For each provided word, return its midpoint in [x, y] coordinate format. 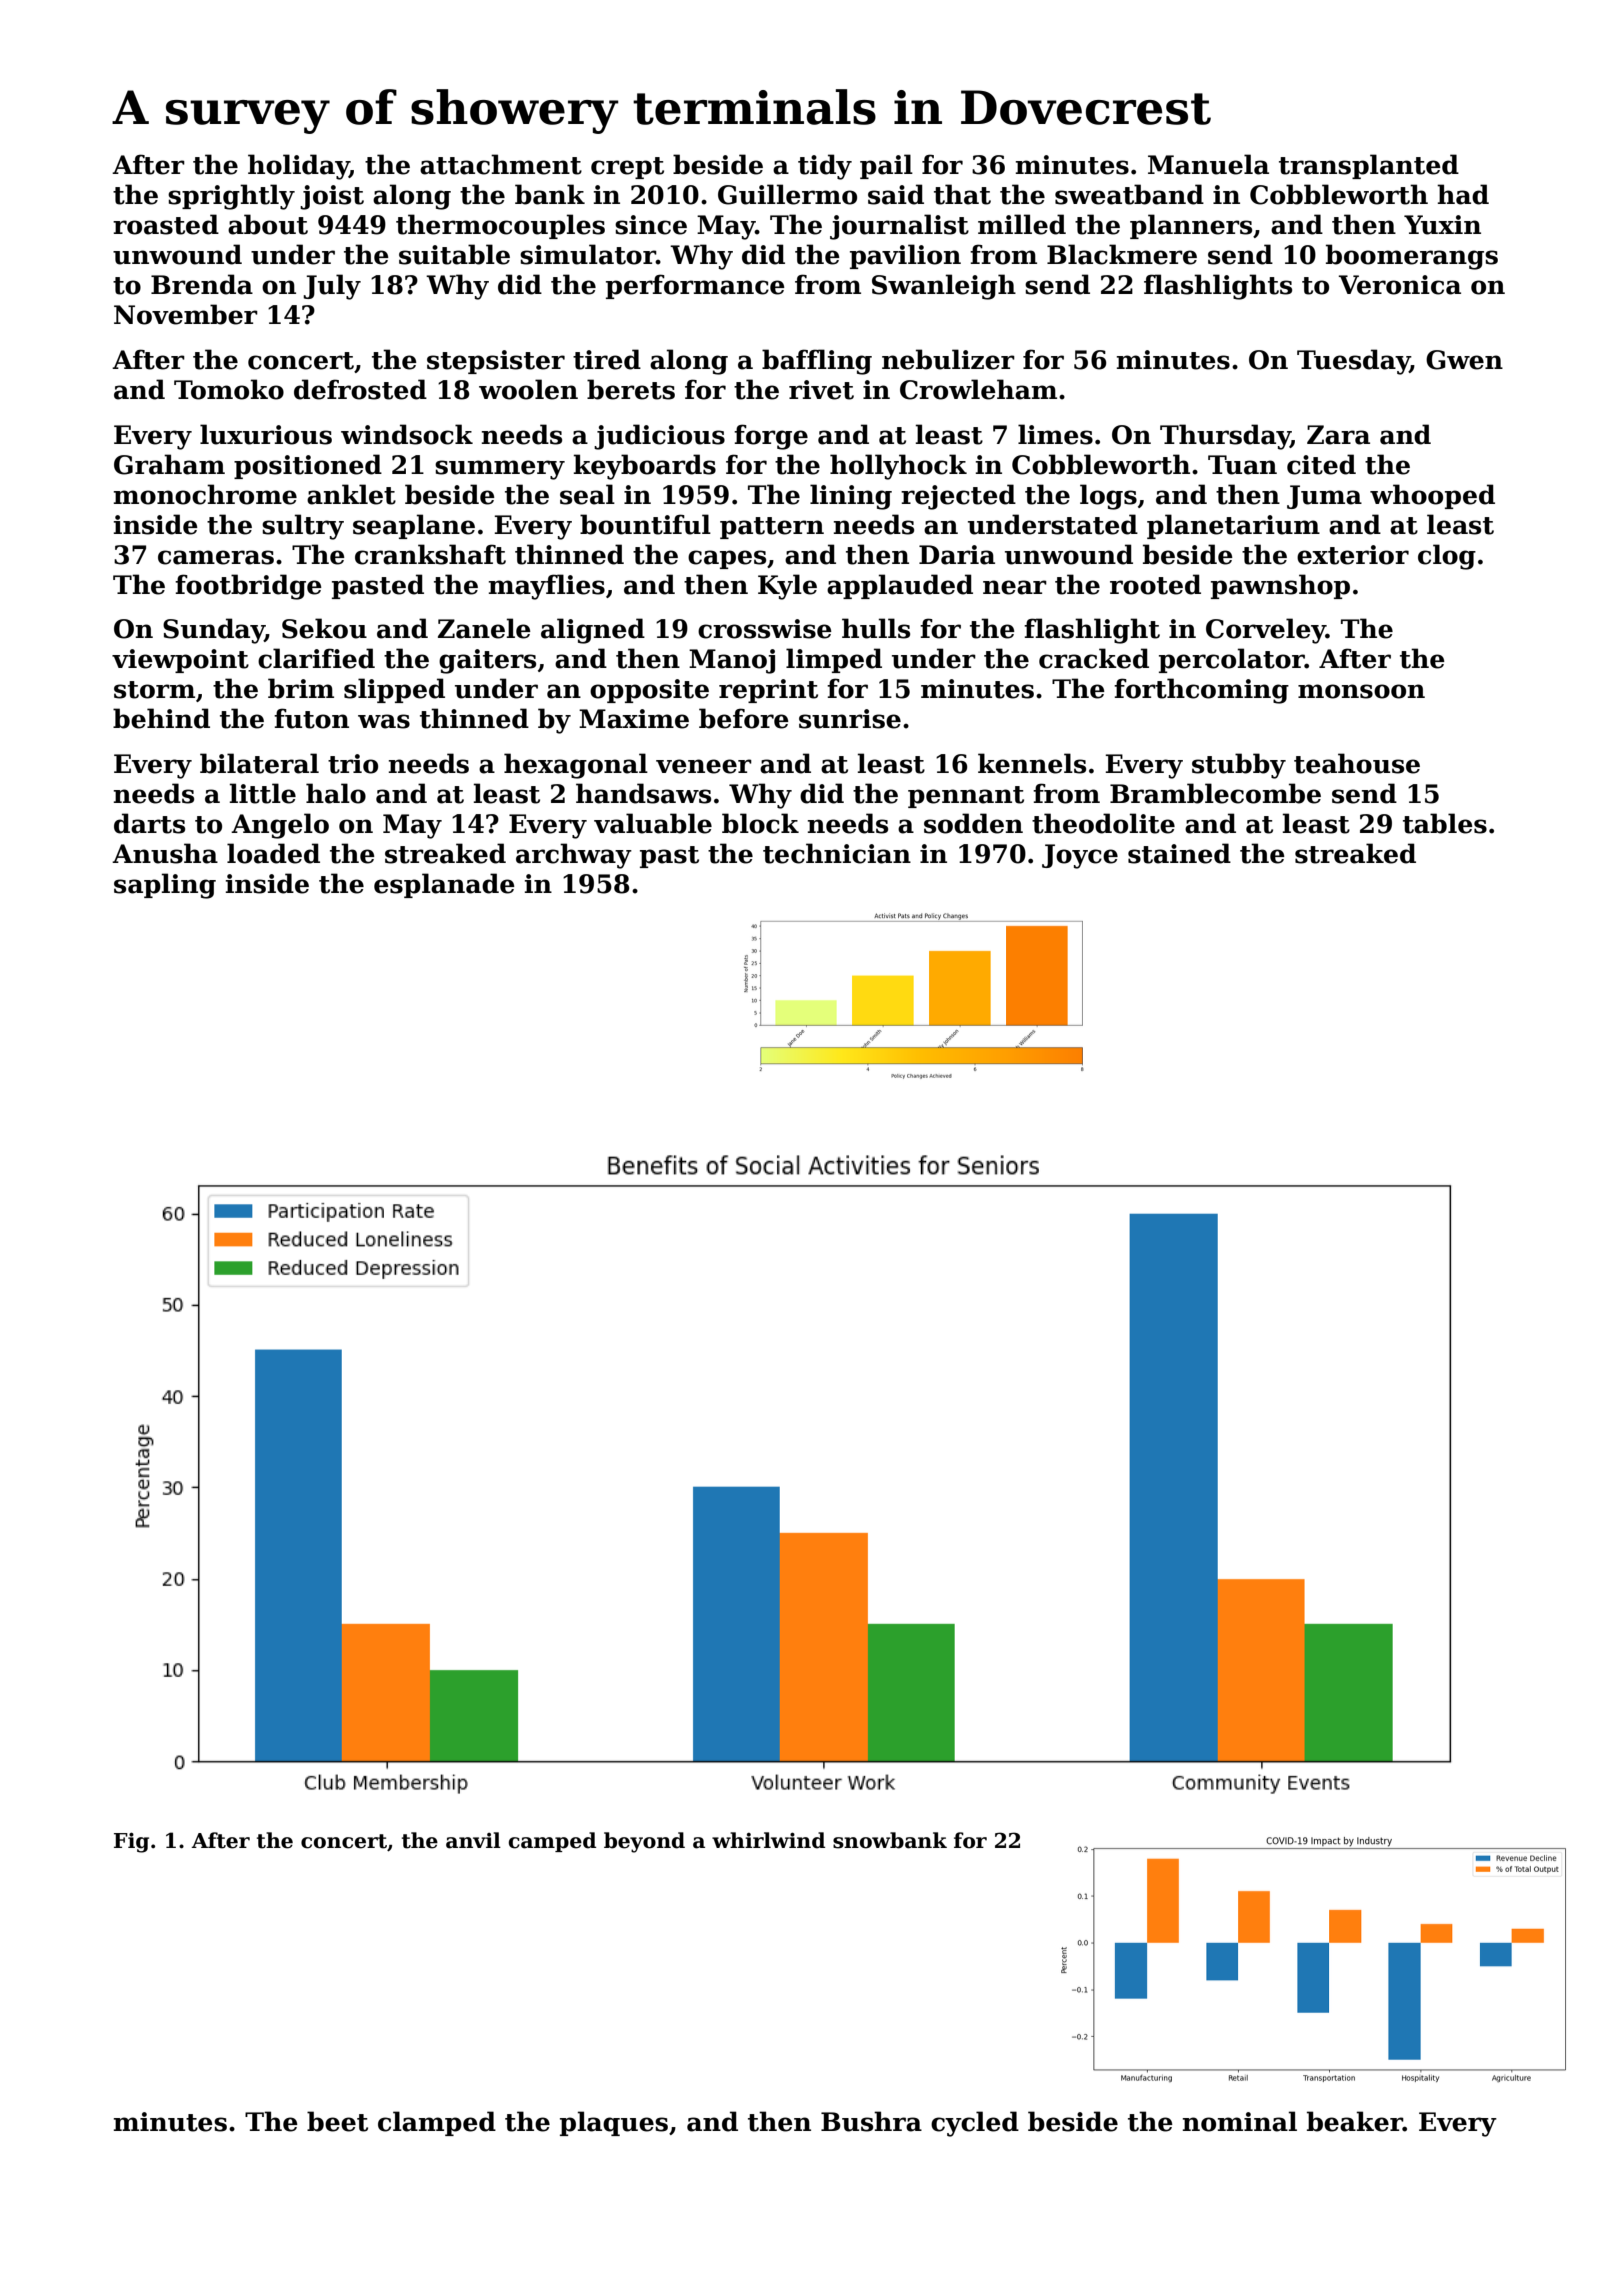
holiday [298, 167]
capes [727, 559]
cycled [975, 2124]
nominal [1240, 2121]
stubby [1239, 766]
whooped [1432, 496]
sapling [165, 886]
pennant [966, 797]
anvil [473, 1840]
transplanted [1369, 166]
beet [337, 2121]
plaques [614, 2123]
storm [154, 690]
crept [627, 168]
